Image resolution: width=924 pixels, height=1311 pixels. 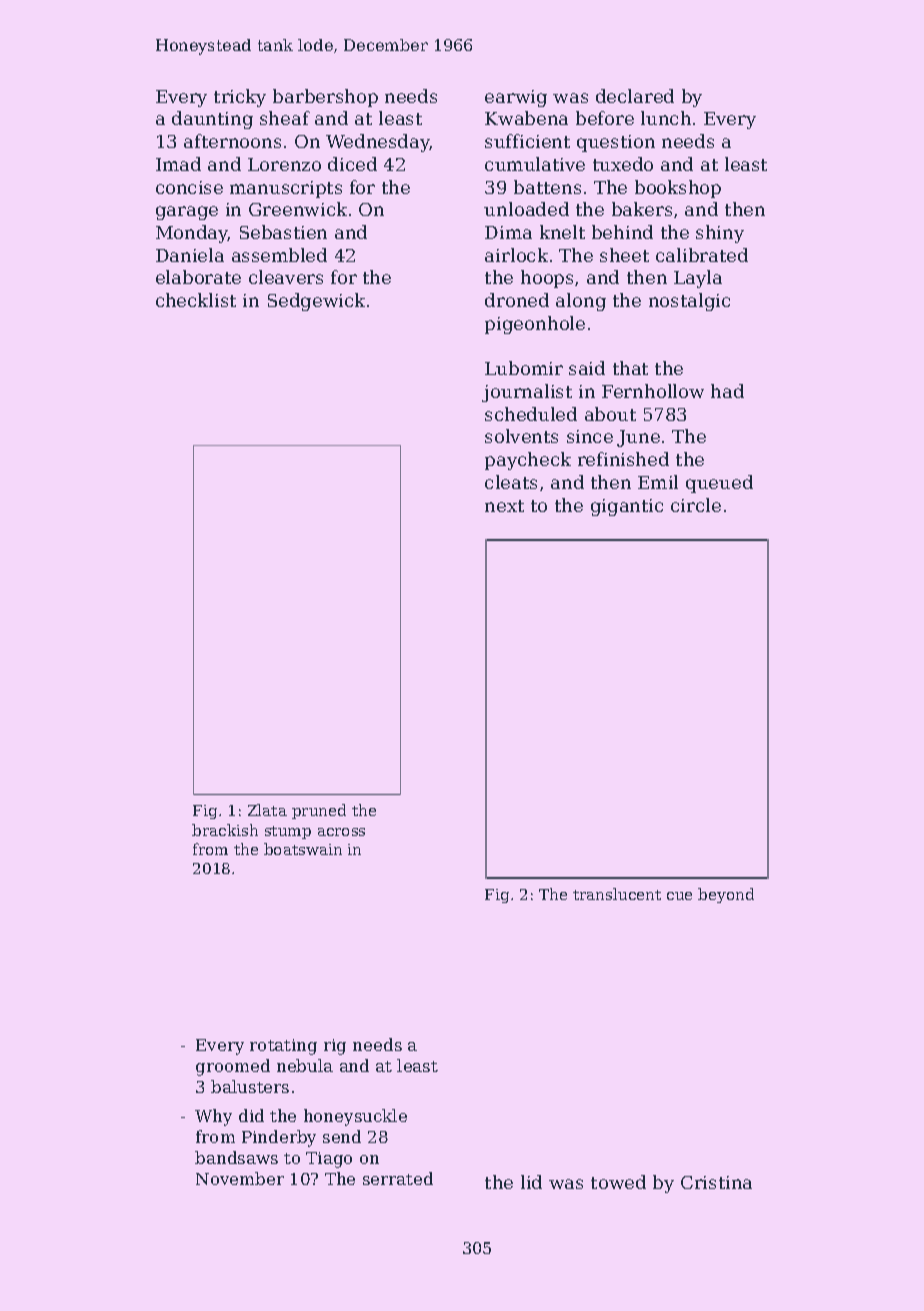 What do you see at coordinates (267, 810) in the document?
I see `Zlata` at bounding box center [267, 810].
